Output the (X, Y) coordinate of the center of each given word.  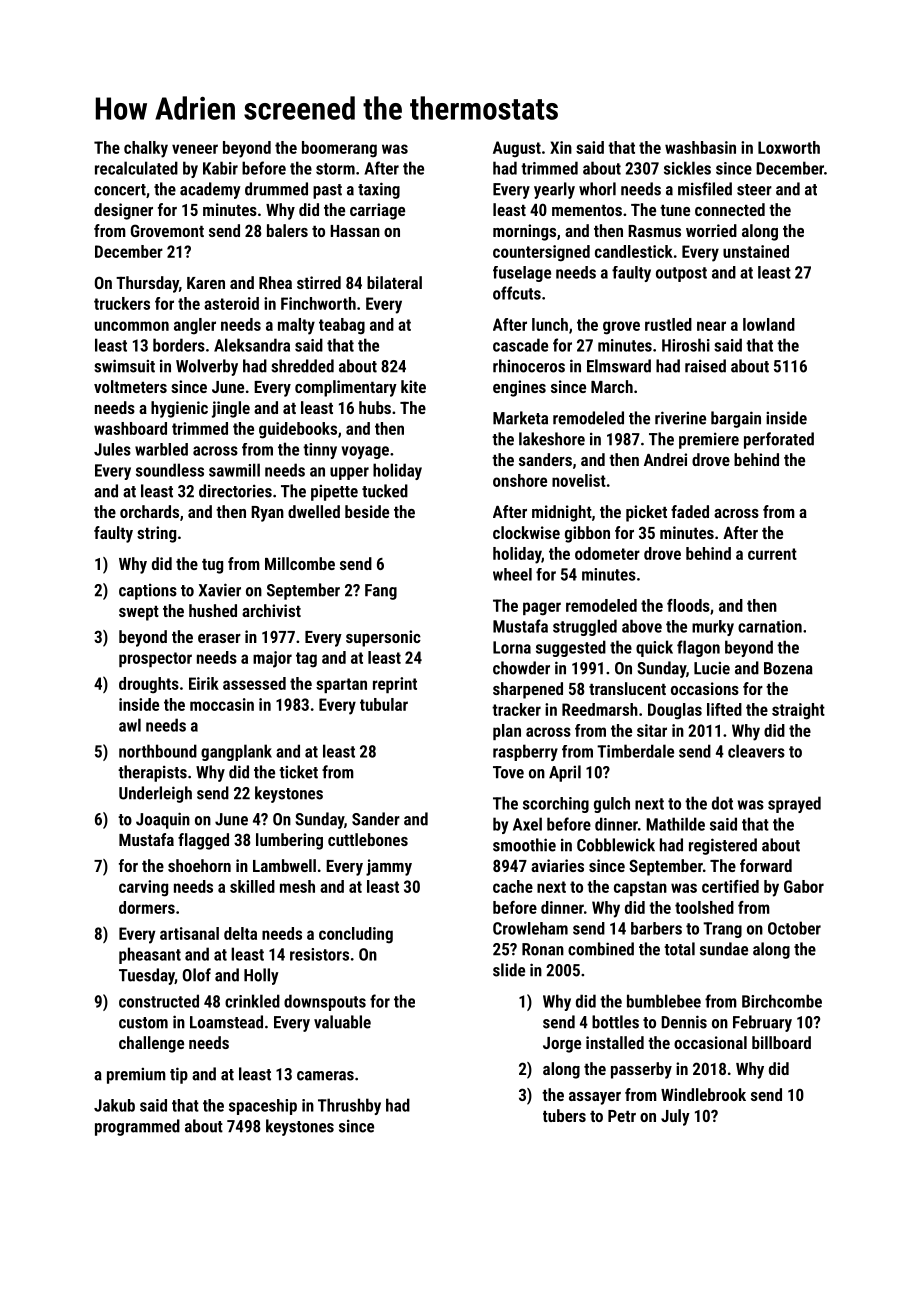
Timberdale (635, 751)
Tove (508, 772)
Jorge (562, 1045)
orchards (149, 511)
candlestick (634, 251)
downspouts (325, 1002)
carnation (770, 626)
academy (210, 190)
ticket (298, 772)
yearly (554, 190)
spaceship (263, 1107)
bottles (615, 1022)
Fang (381, 592)
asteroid (231, 303)
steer (754, 190)
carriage (377, 211)
